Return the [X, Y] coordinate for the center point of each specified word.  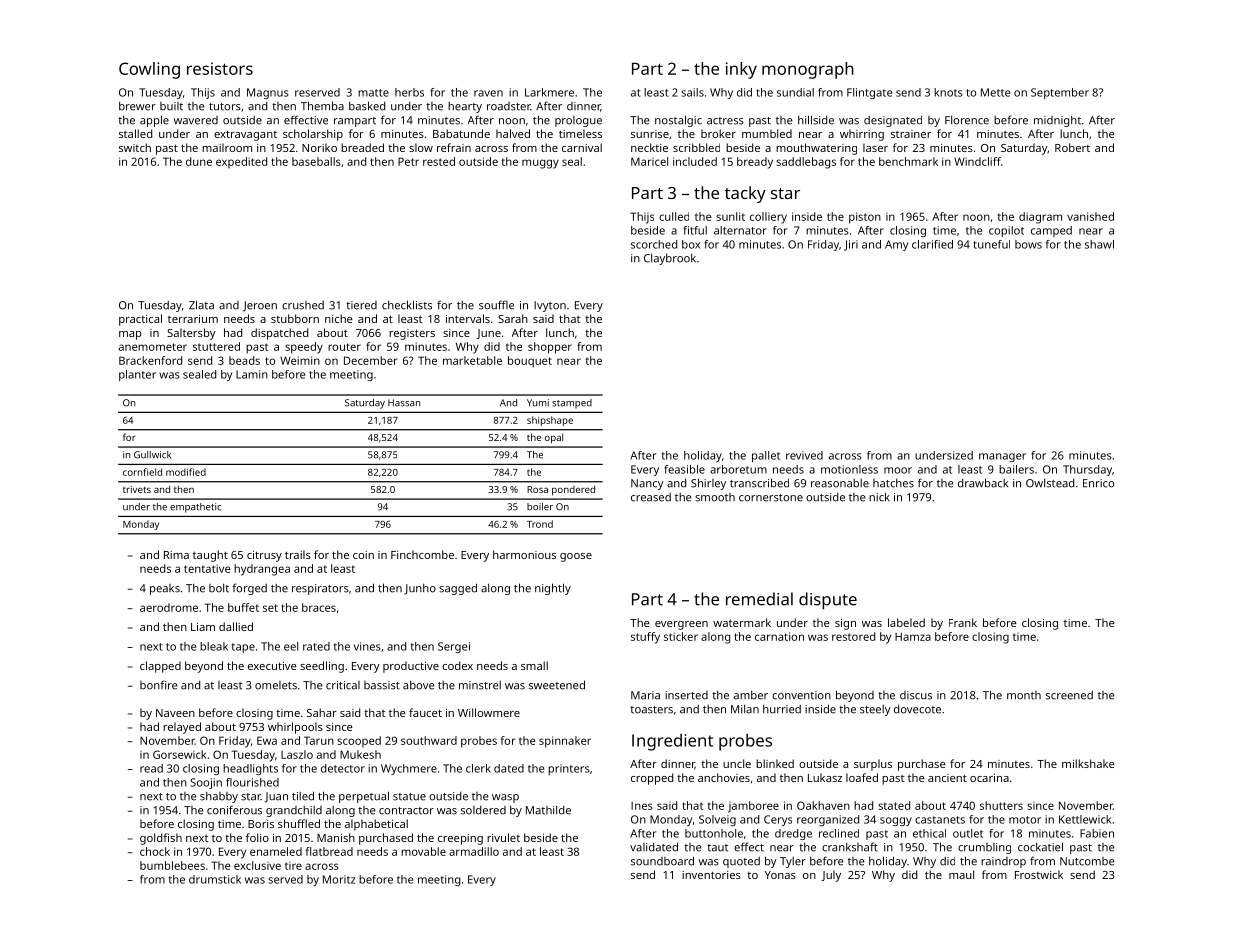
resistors [220, 68]
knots [948, 92]
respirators [320, 589]
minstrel [480, 685]
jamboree [753, 807]
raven [488, 93]
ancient [947, 778]
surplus [873, 765]
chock [155, 851]
